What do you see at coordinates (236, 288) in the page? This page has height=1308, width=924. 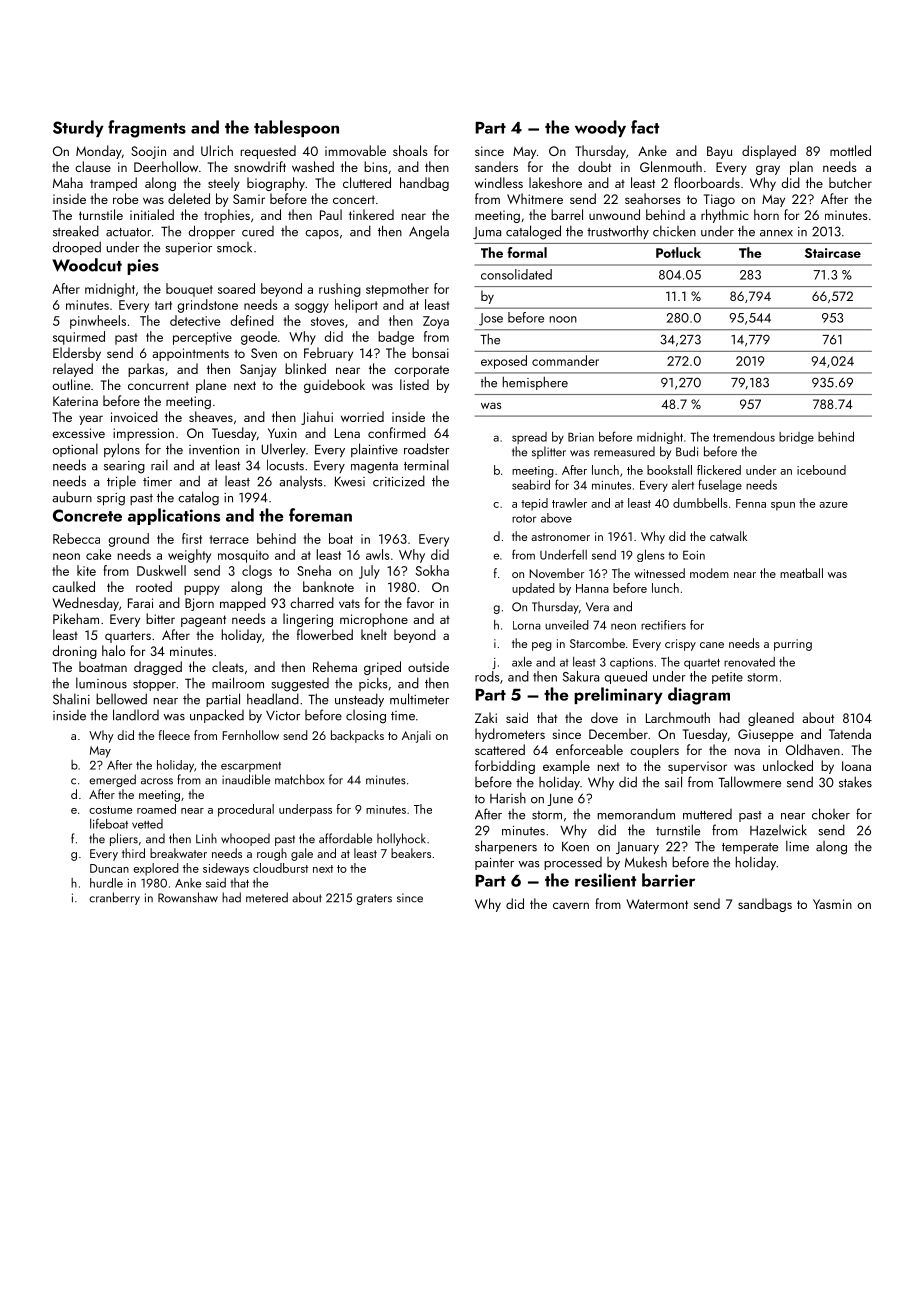 I see `soared` at bounding box center [236, 288].
